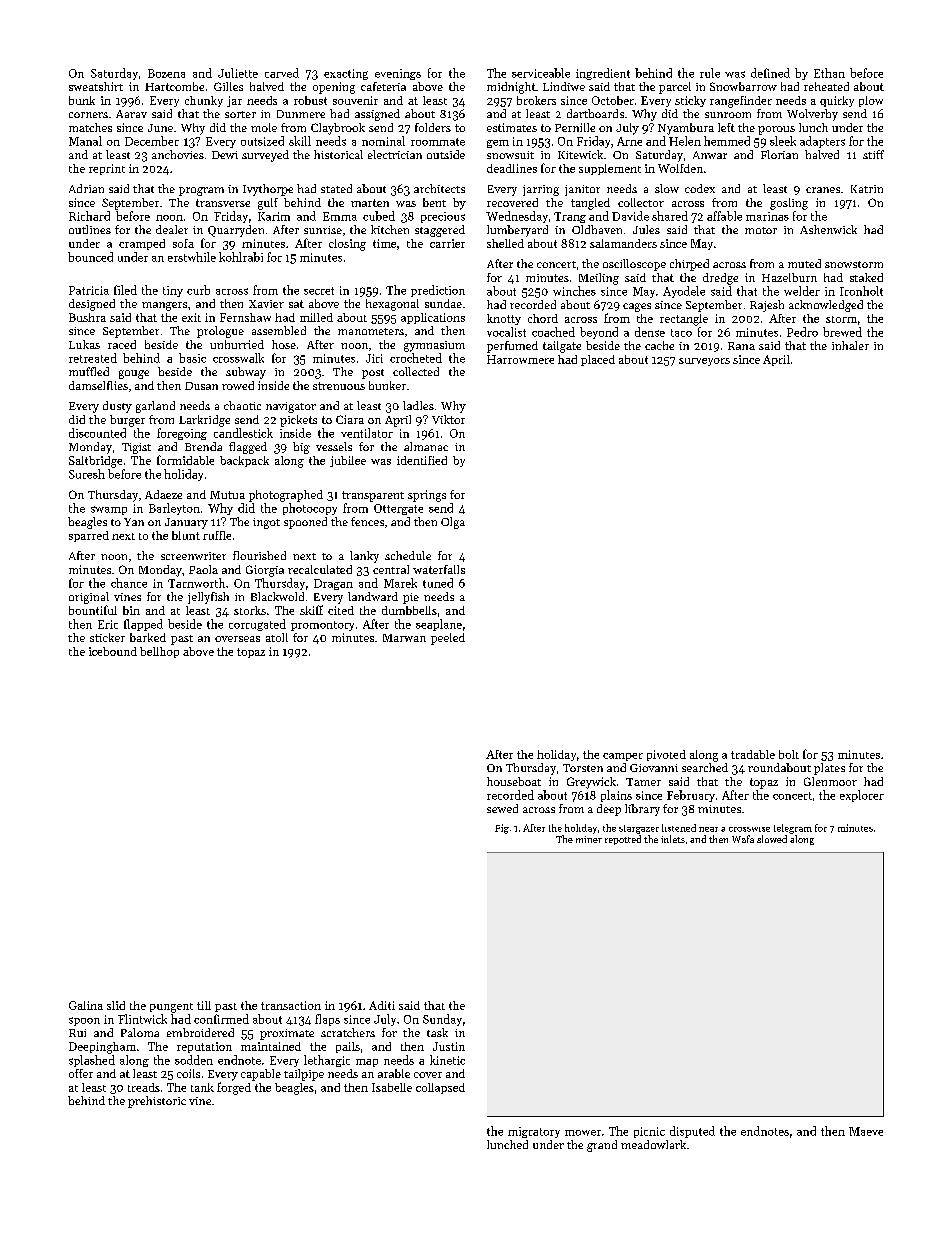 Image resolution: width=952 pixels, height=1233 pixels. What do you see at coordinates (404, 638) in the document?
I see `Marwan` at bounding box center [404, 638].
